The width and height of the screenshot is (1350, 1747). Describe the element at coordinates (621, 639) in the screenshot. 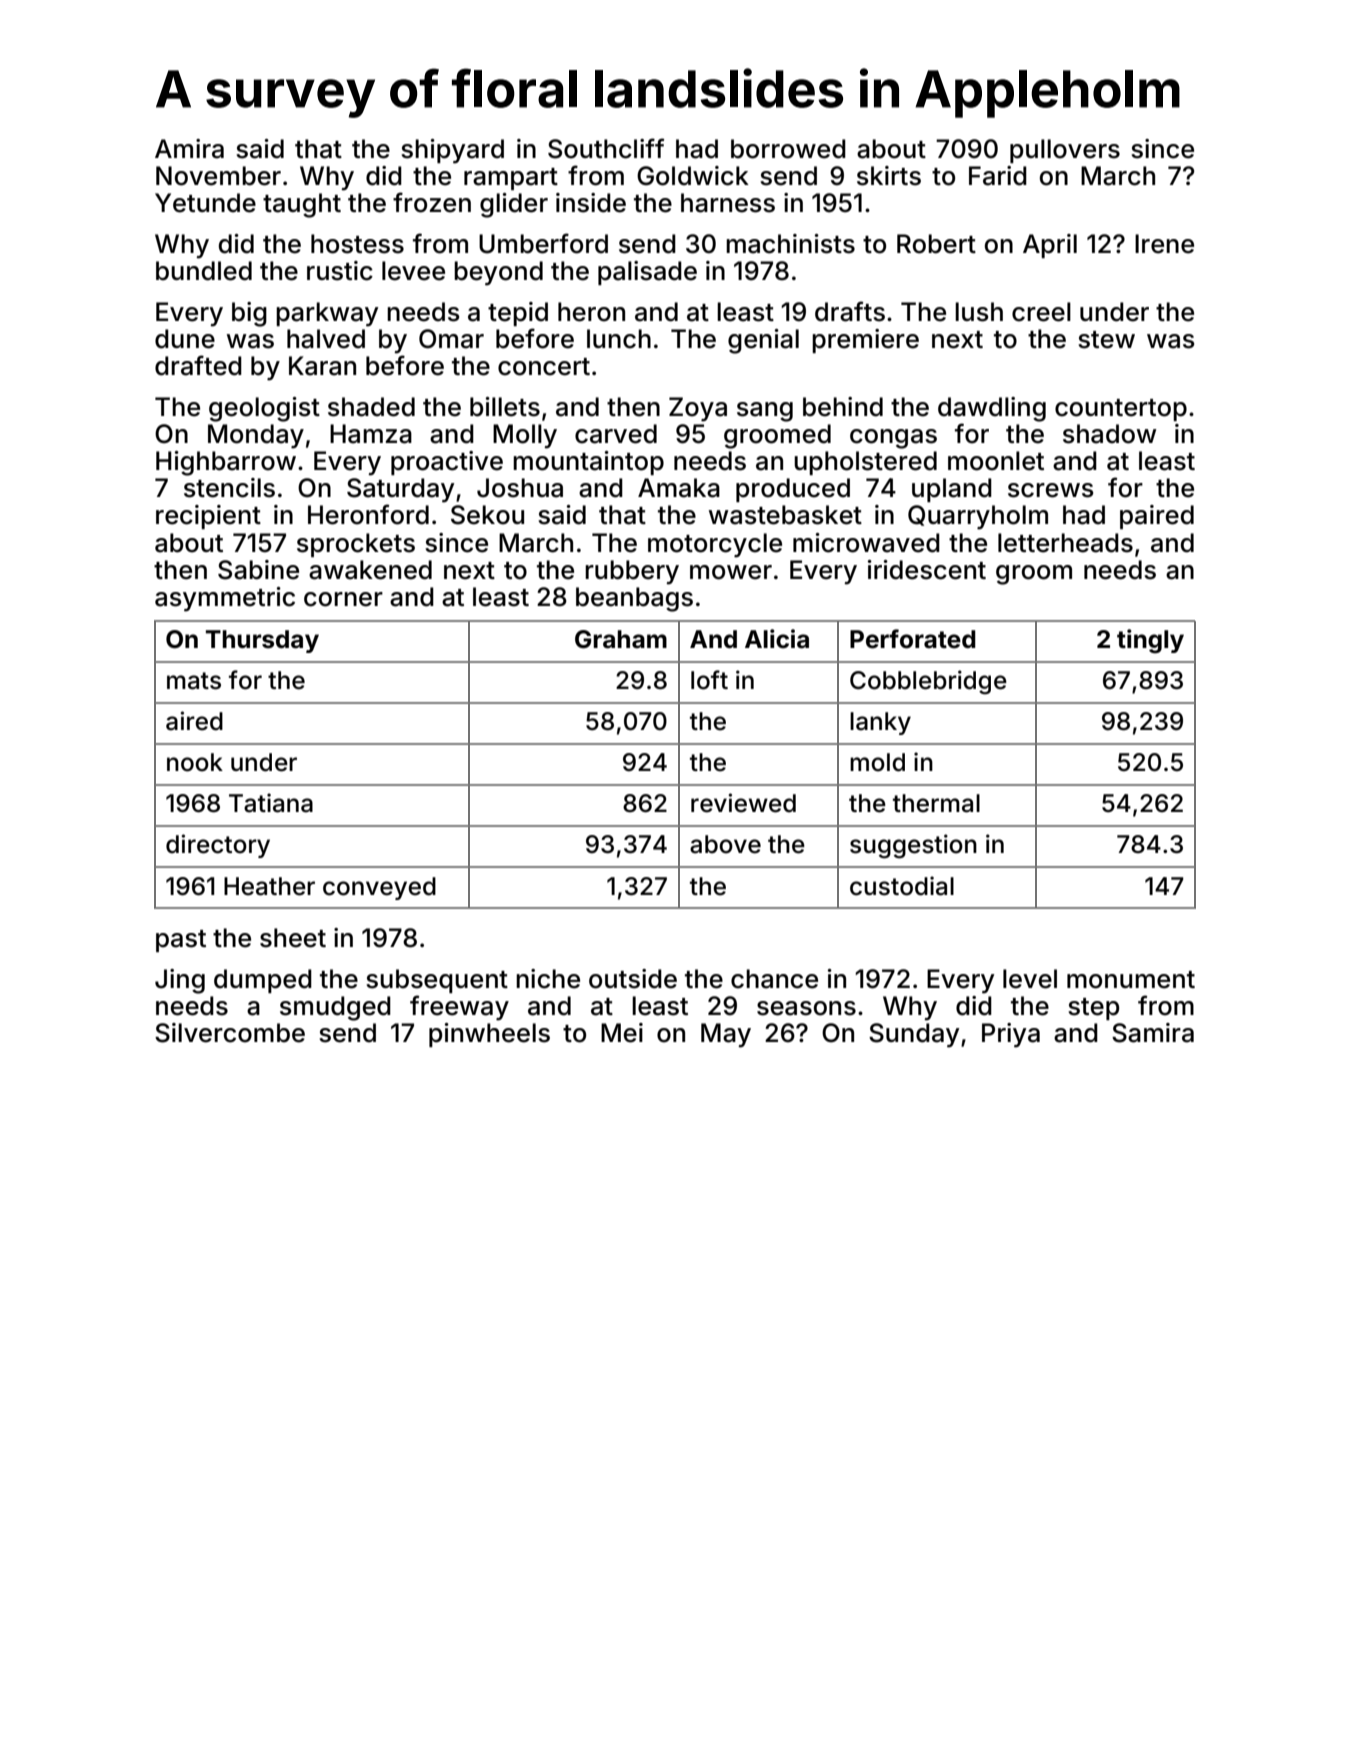

I see `Graham` at that location.
